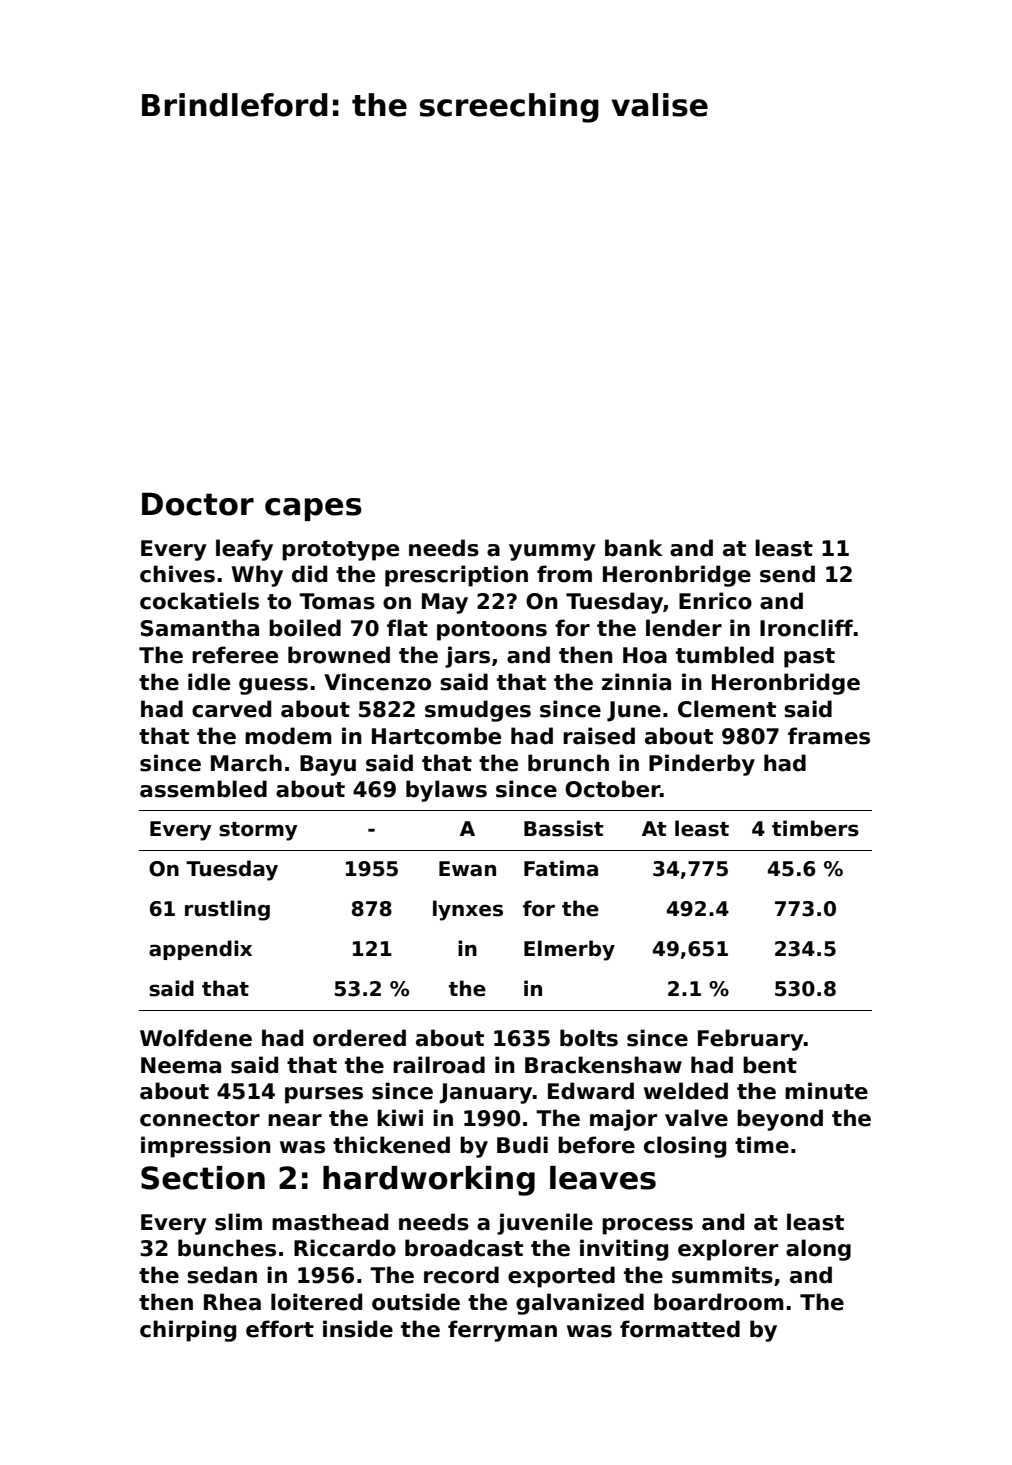  What do you see at coordinates (589, 1038) in the screenshot?
I see `bolts` at bounding box center [589, 1038].
